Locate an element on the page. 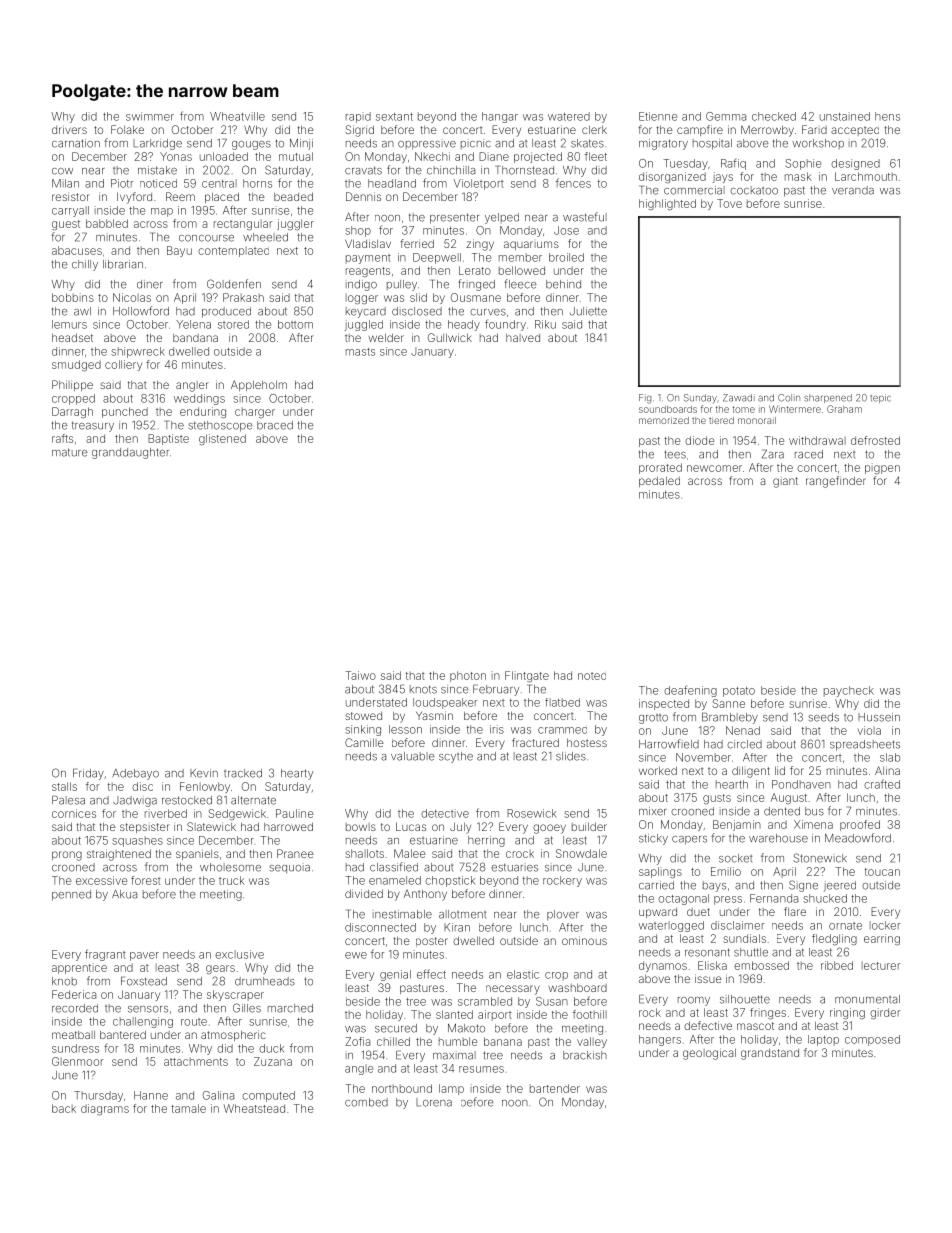  grandstand is located at coordinates (770, 1054).
